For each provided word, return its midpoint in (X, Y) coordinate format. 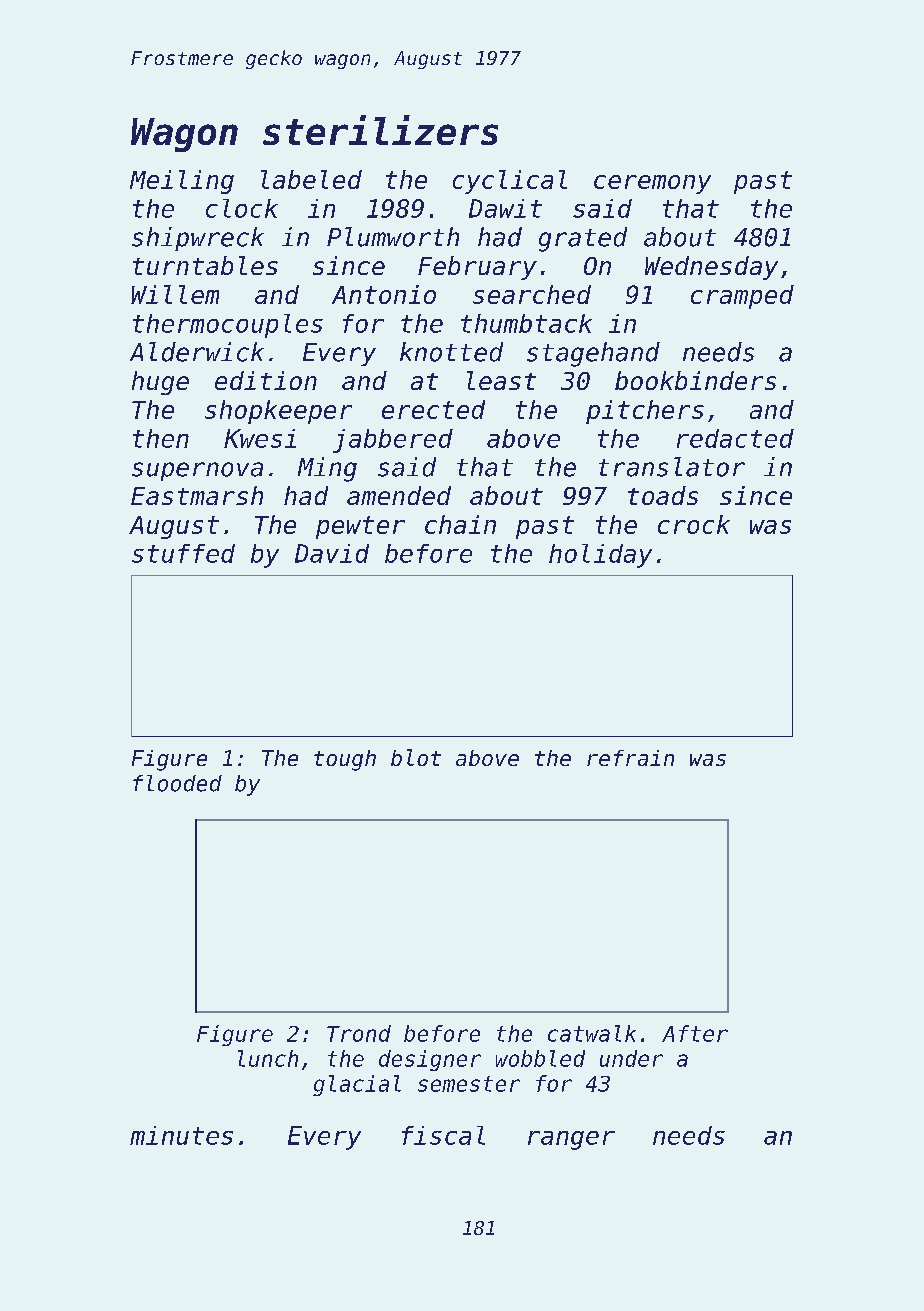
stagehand (593, 354)
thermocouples (228, 326)
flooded (177, 783)
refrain (630, 758)
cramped (742, 297)
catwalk (592, 1033)
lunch (268, 1058)
